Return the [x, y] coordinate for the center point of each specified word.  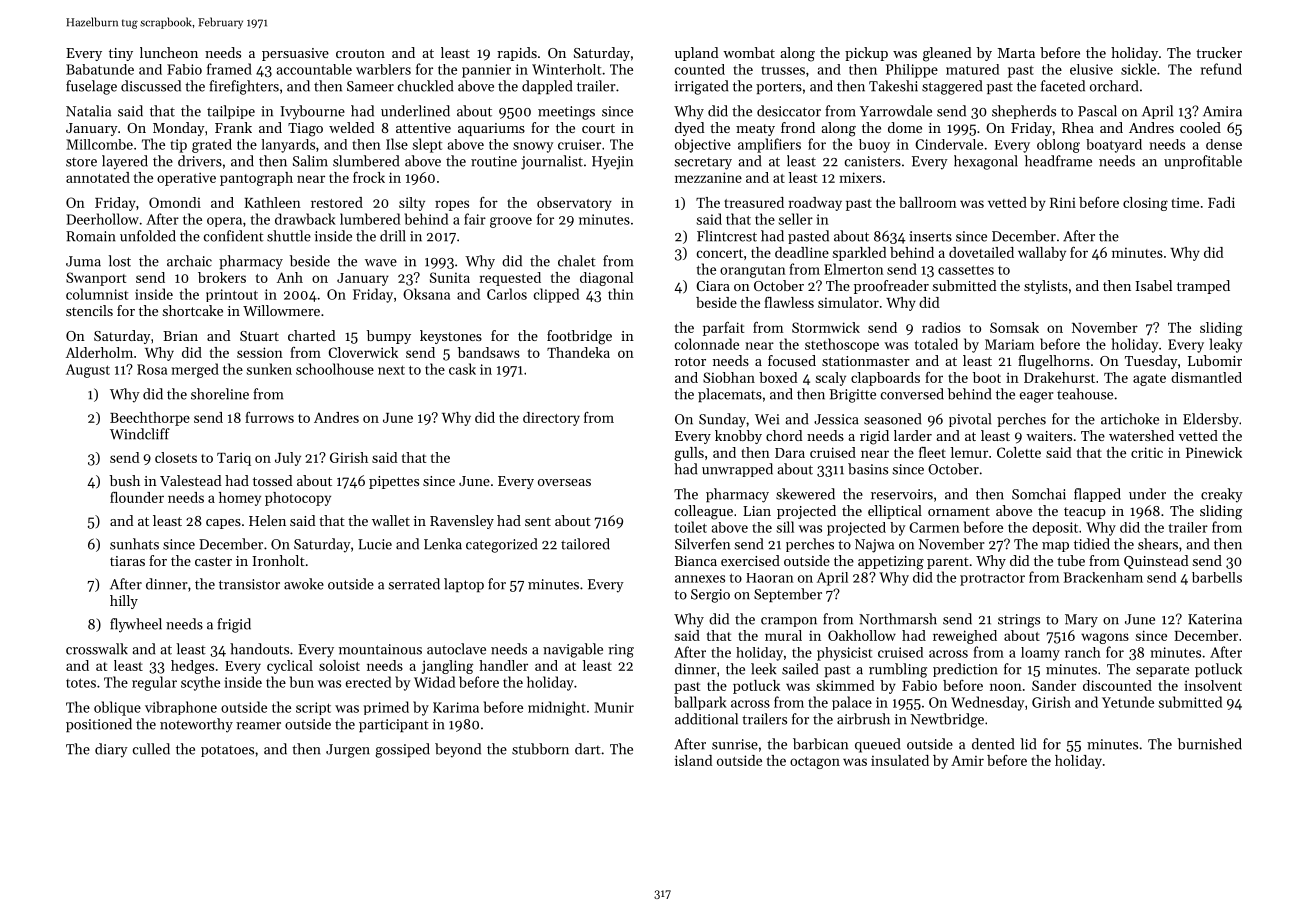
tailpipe [231, 112]
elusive [1091, 69]
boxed [778, 377]
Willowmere [281, 310]
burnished [1210, 744]
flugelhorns [1054, 362]
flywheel [136, 625]
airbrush [863, 719]
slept [427, 145]
